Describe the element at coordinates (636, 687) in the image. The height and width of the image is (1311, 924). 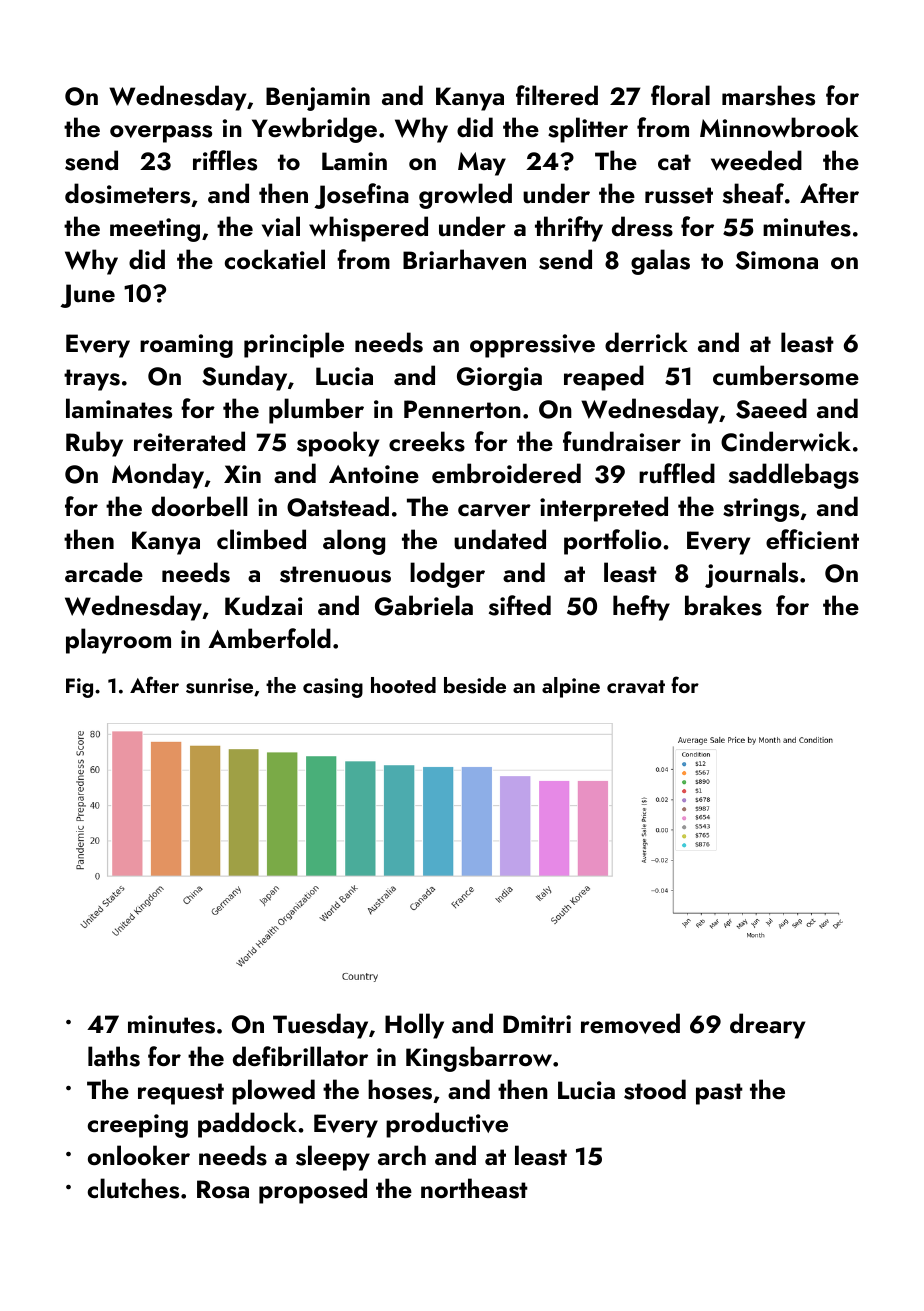
I see `cravat` at that location.
